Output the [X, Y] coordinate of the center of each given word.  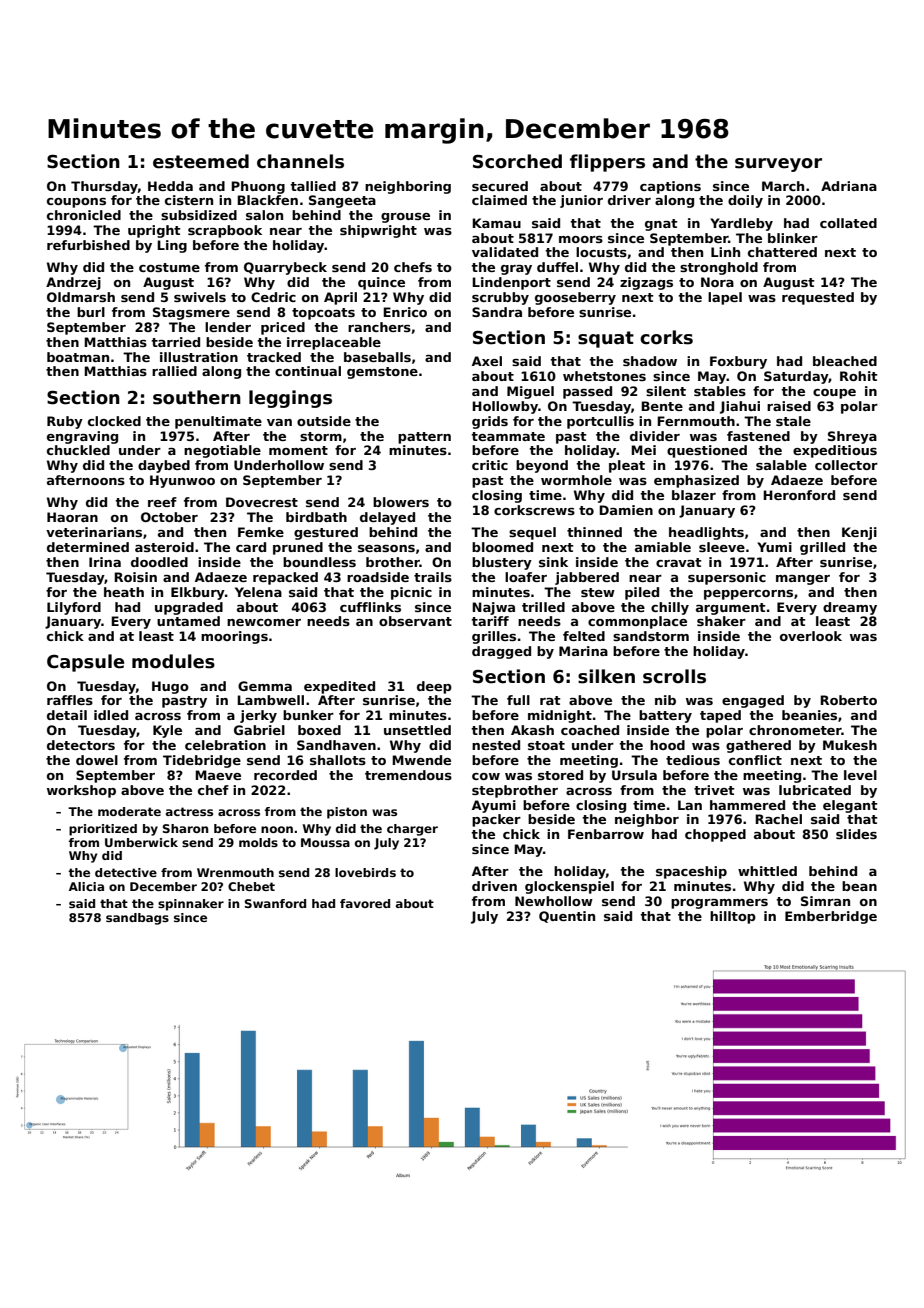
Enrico [405, 312]
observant [415, 621]
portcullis [600, 422]
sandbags [137, 919]
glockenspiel [569, 887]
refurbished [88, 245]
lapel [725, 298]
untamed [188, 621]
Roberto [848, 700]
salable [781, 465]
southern [197, 397]
